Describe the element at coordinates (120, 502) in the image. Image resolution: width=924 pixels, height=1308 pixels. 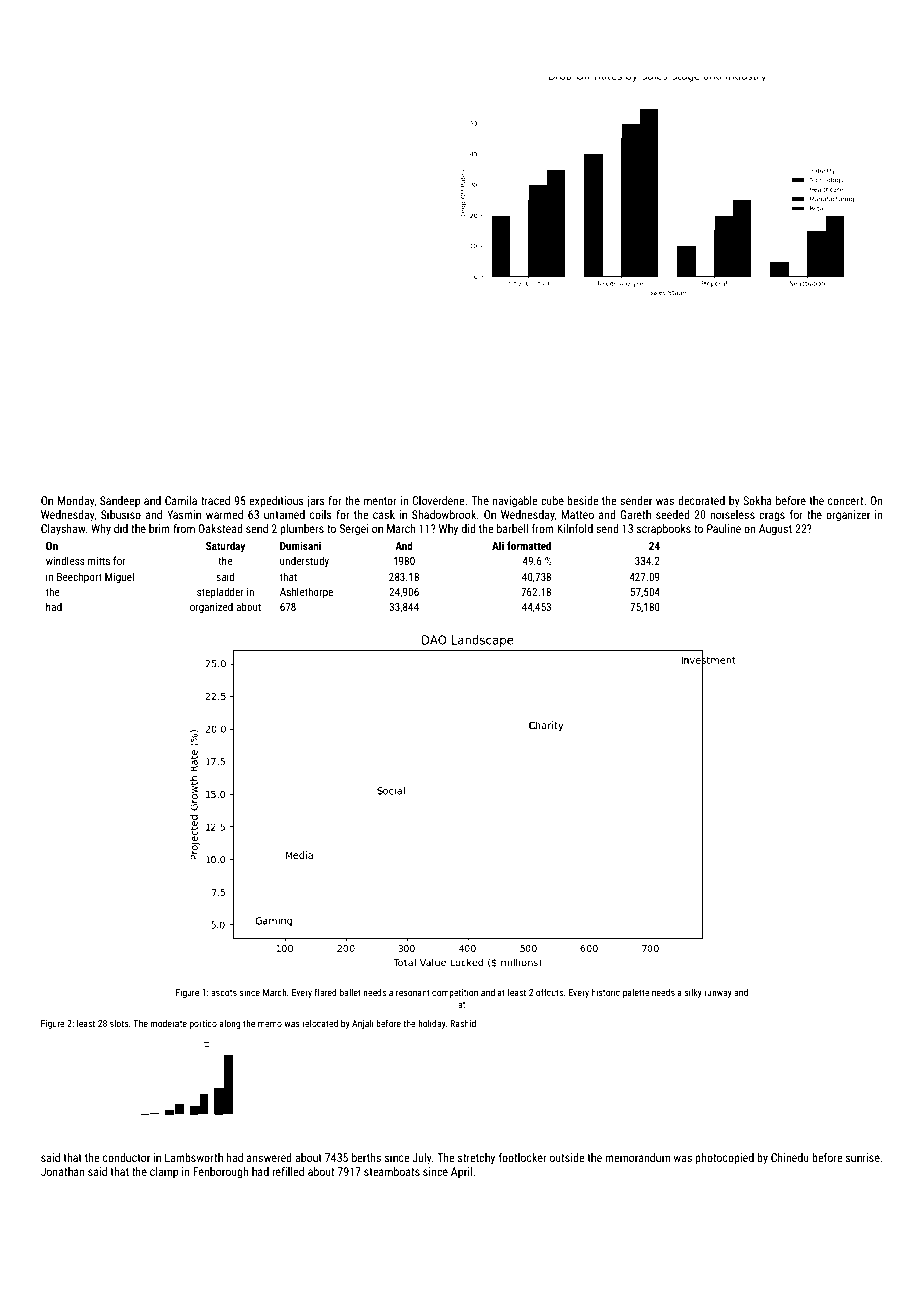
I see `Sandeep` at that location.
